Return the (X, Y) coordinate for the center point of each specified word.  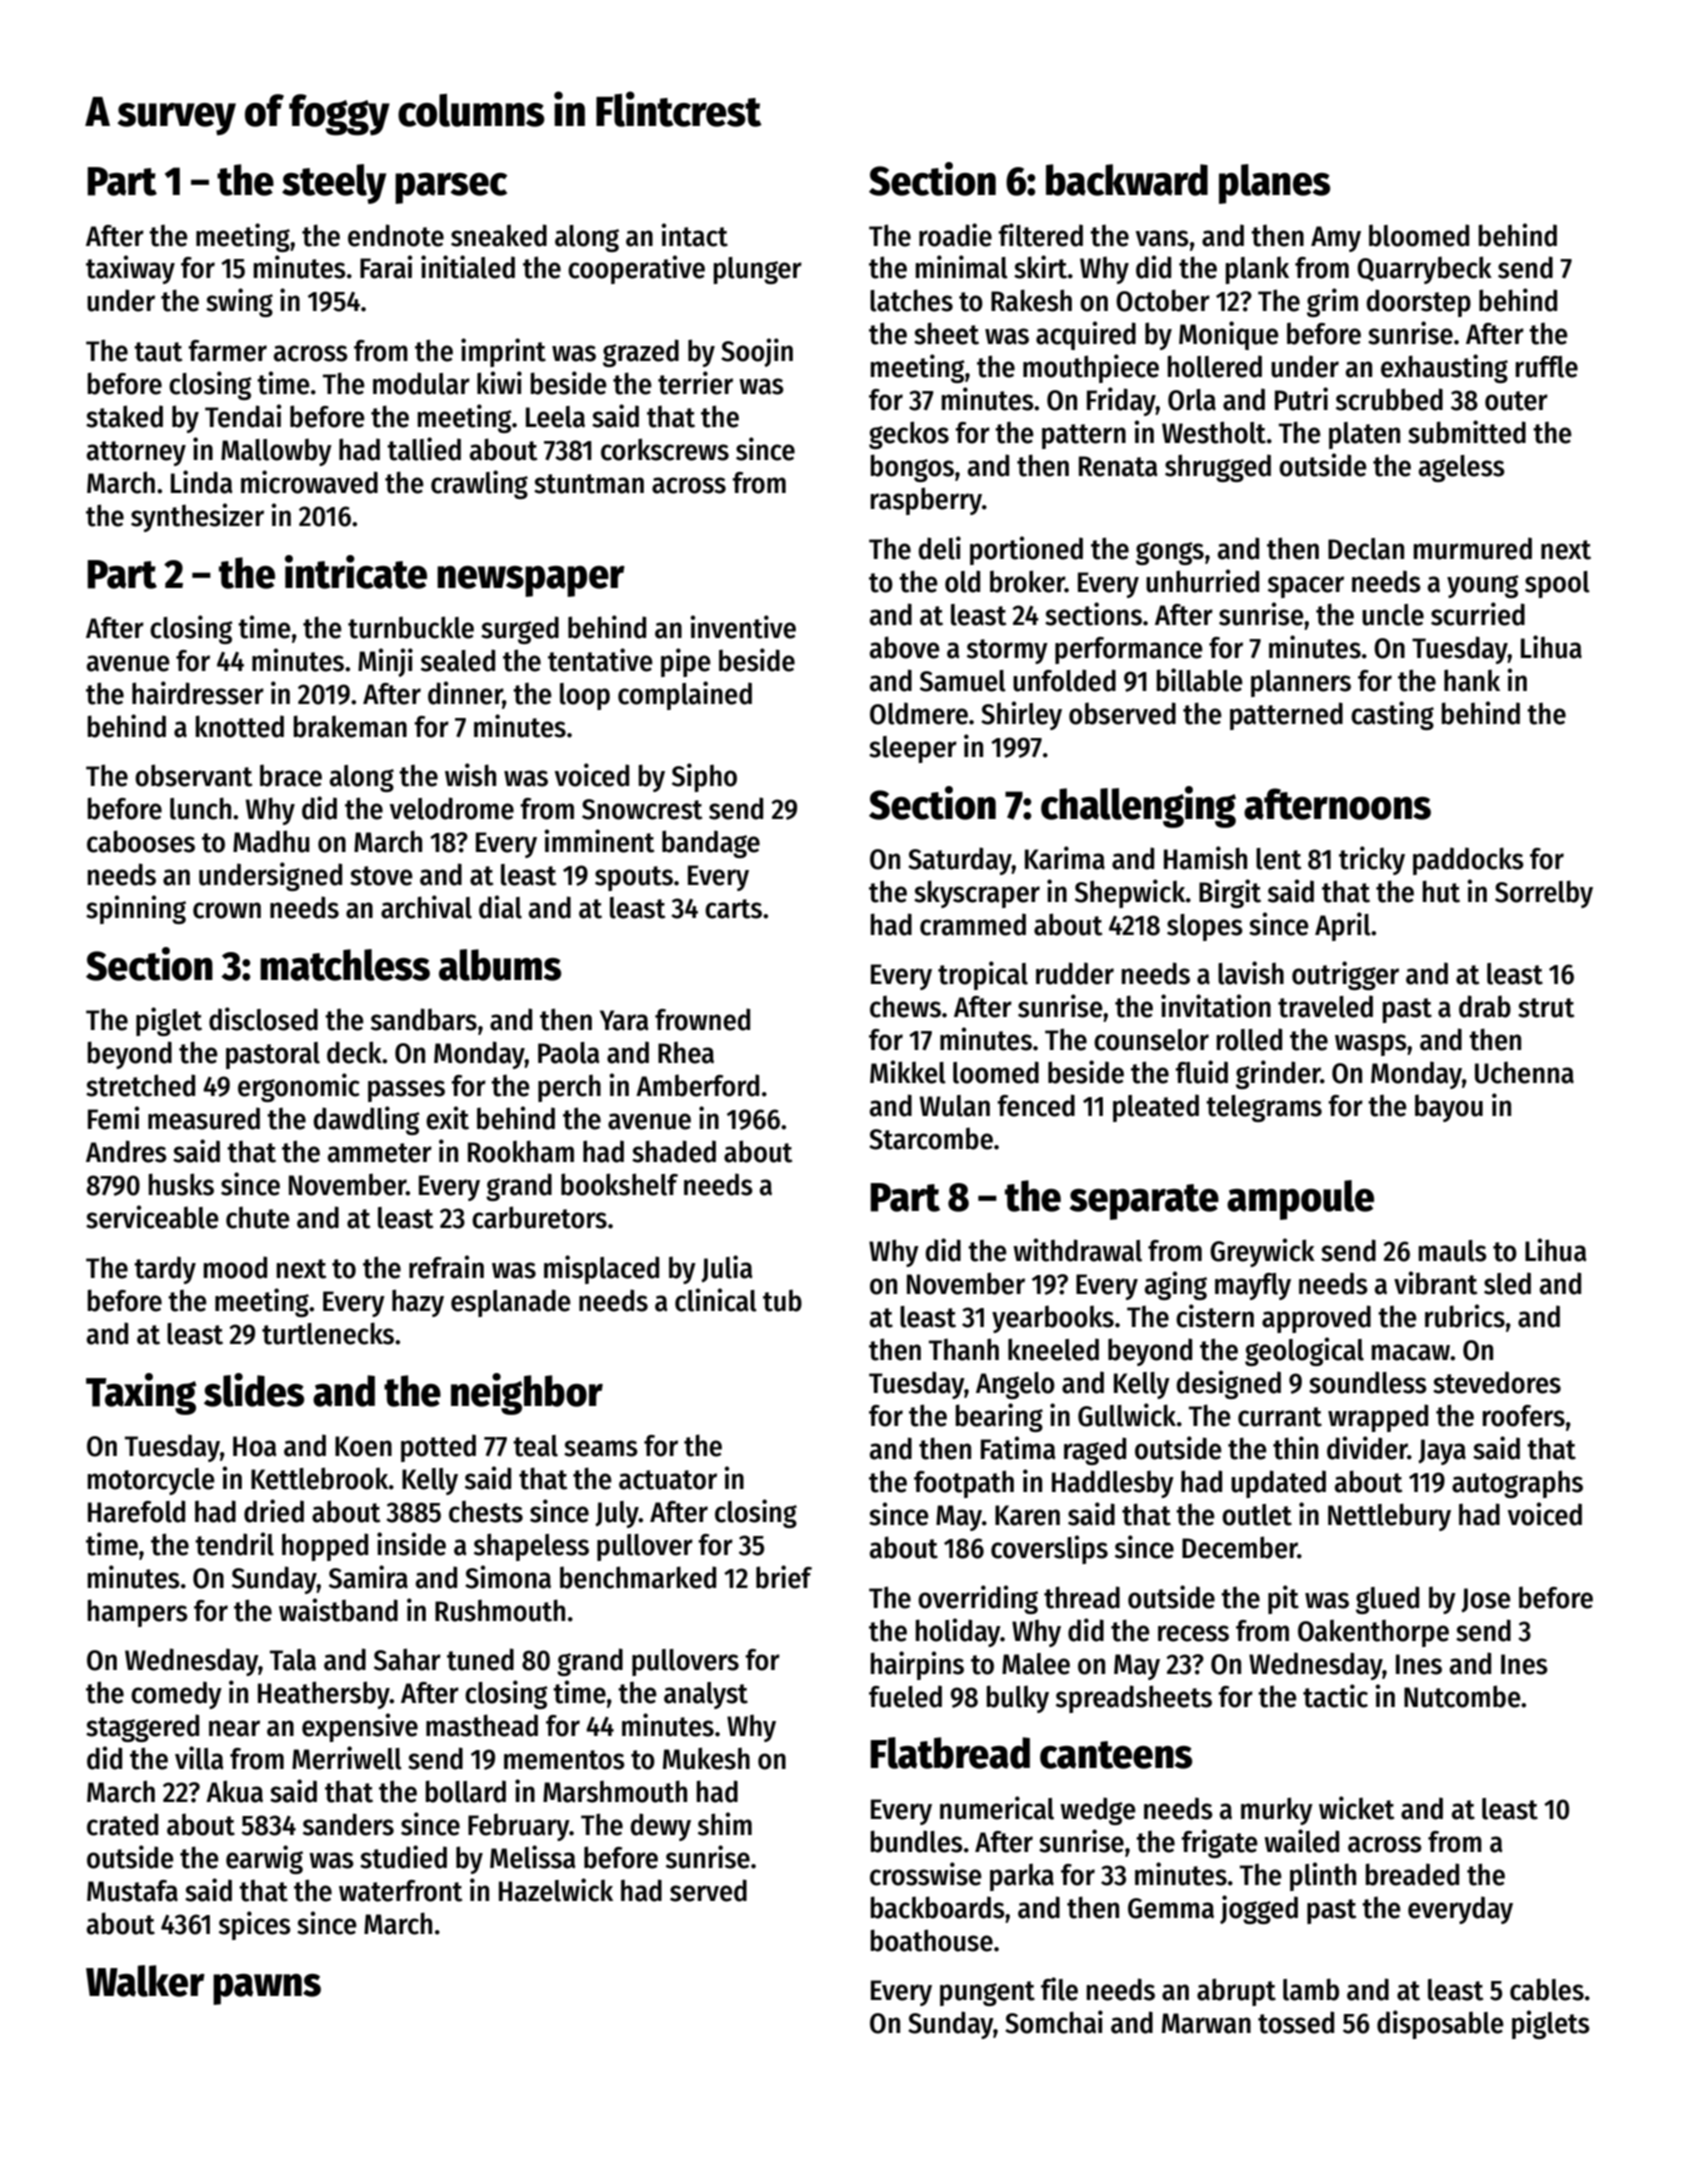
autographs (1517, 1484)
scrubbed (1389, 399)
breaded (1412, 1874)
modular (421, 383)
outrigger (1345, 975)
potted (438, 1448)
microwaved (309, 482)
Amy (1336, 239)
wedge (1098, 1811)
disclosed (263, 1019)
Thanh (964, 1349)
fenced (1036, 1105)
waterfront (401, 1891)
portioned (1026, 550)
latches (911, 300)
